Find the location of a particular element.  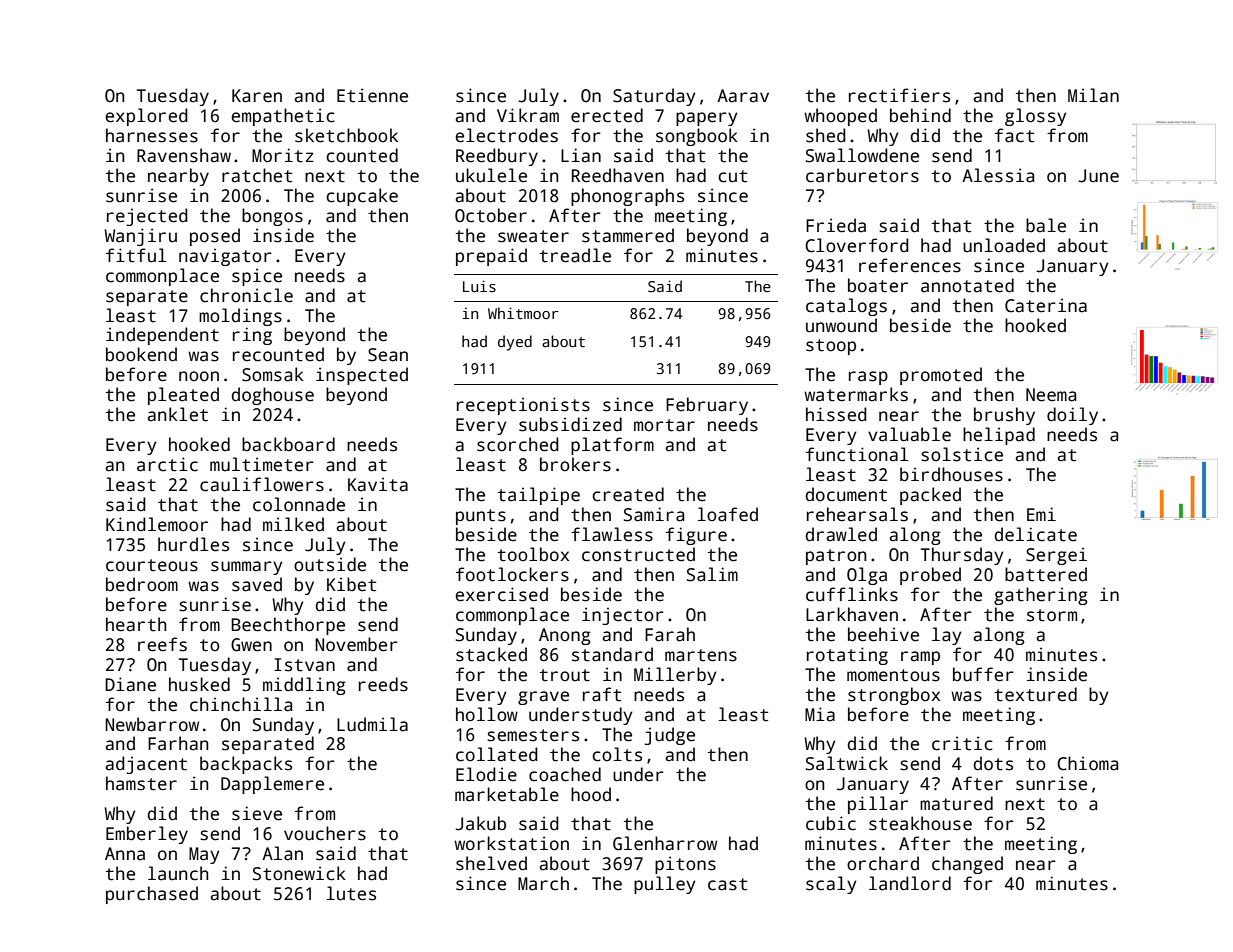

Emberley is located at coordinates (147, 835).
